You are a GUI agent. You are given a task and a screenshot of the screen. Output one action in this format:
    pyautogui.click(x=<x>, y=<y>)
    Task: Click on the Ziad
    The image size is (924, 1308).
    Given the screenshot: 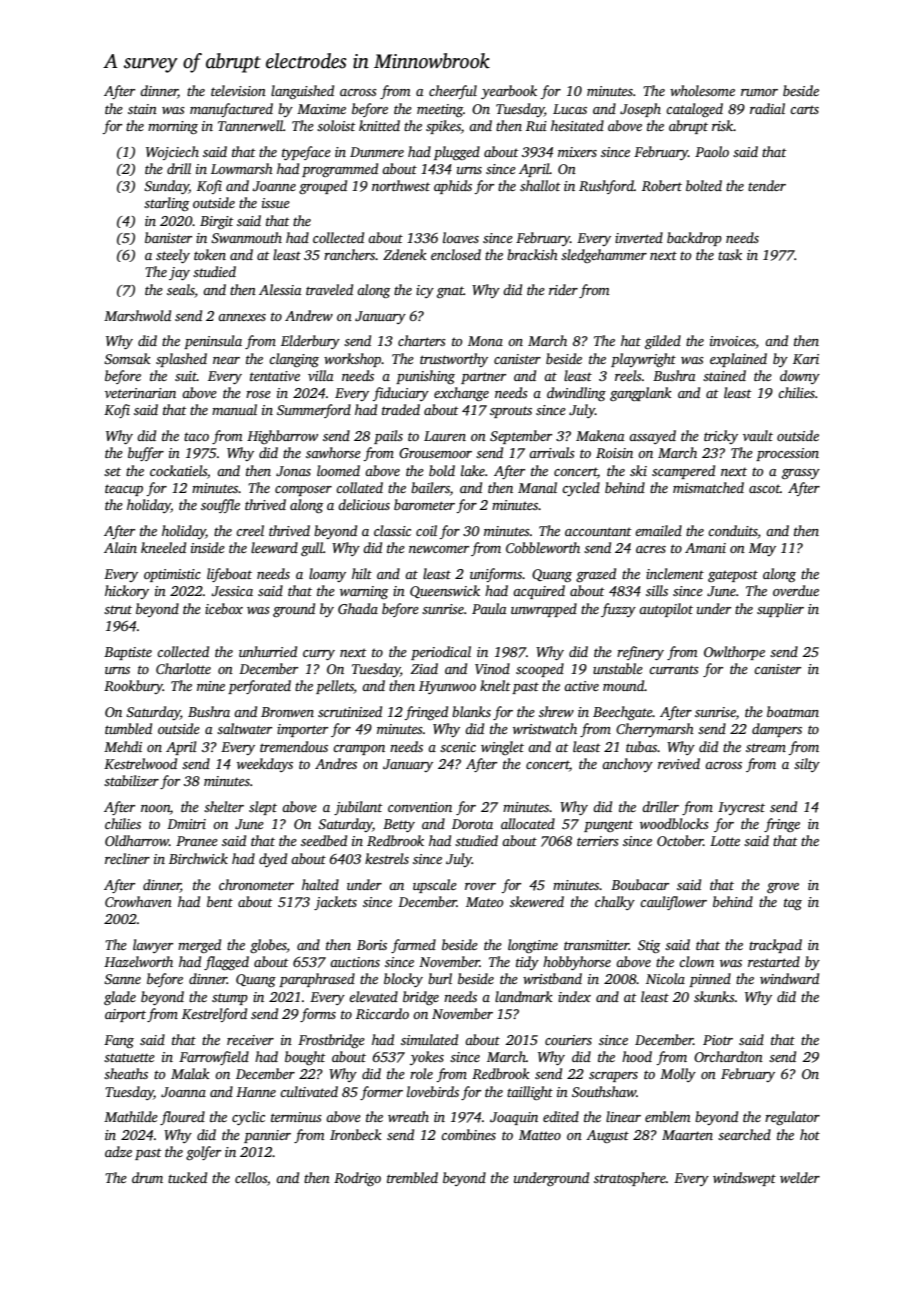 What is the action you would take?
    pyautogui.click(x=424, y=668)
